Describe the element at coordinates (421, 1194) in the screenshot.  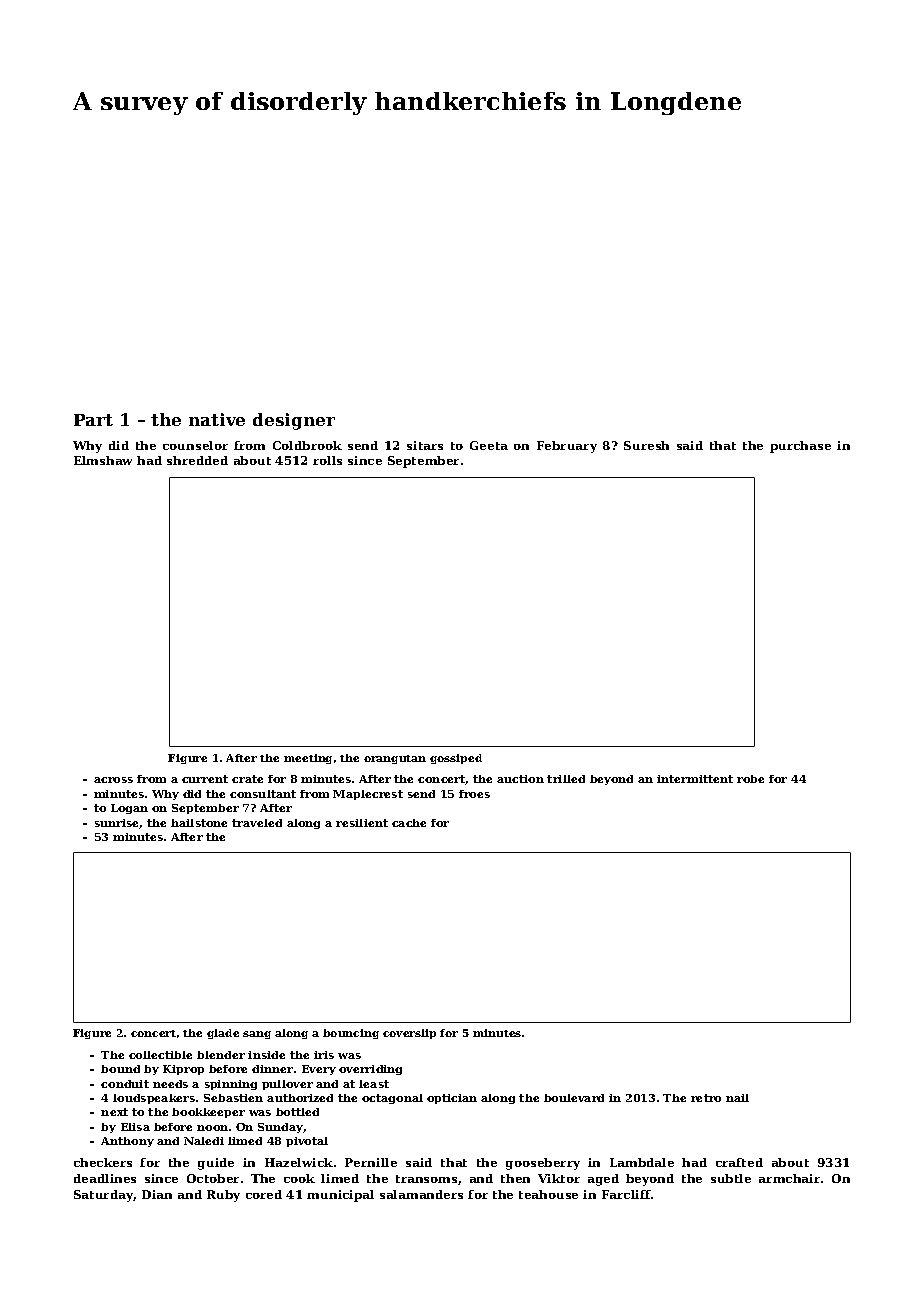
I see `salamanders` at that location.
